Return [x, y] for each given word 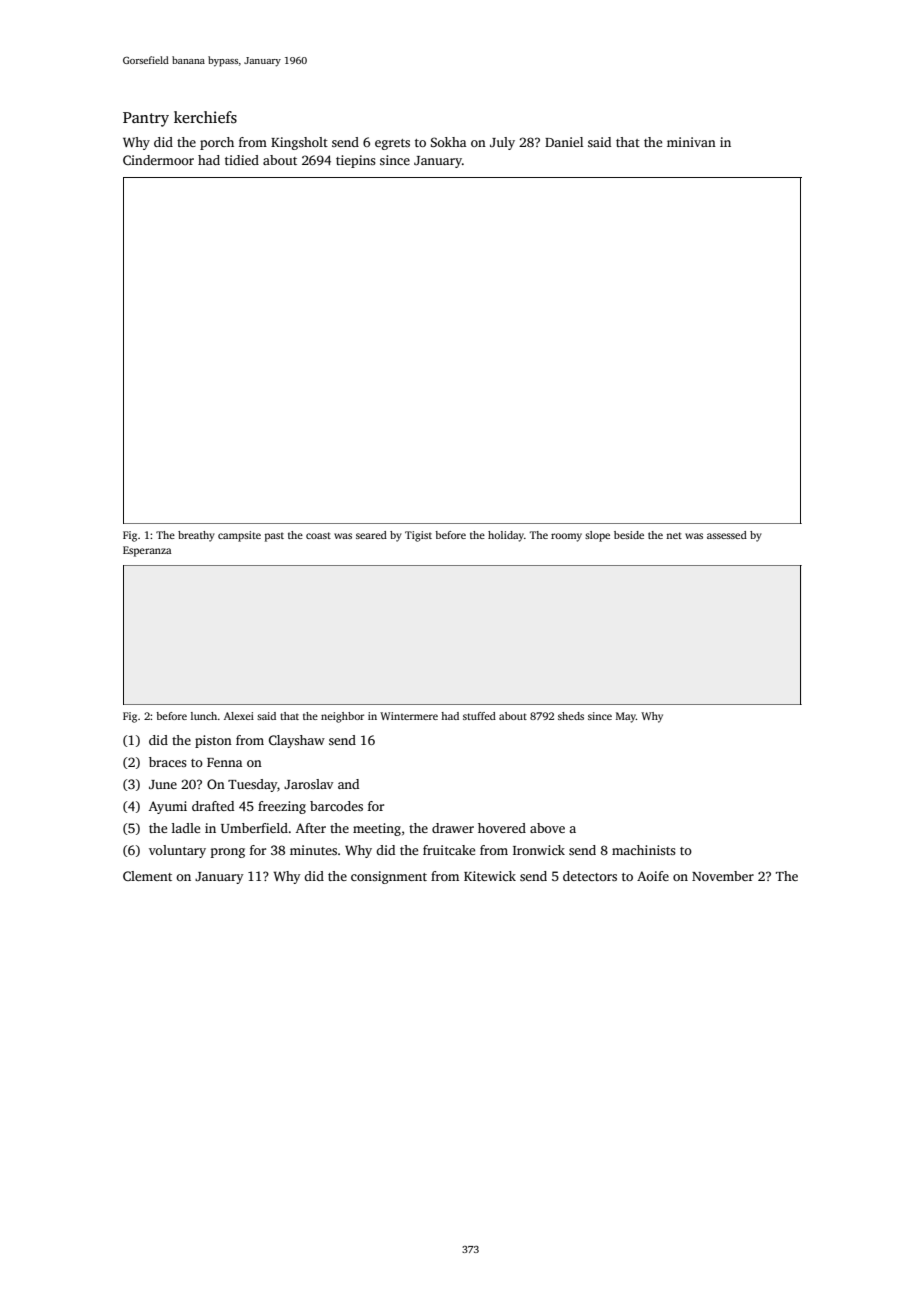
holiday [506, 536]
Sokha [449, 142]
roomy [566, 537]
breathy [196, 536]
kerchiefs [205, 117]
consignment [389, 877]
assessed [727, 535]
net [674, 535]
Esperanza [147, 551]
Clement [147, 876]
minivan [691, 142]
